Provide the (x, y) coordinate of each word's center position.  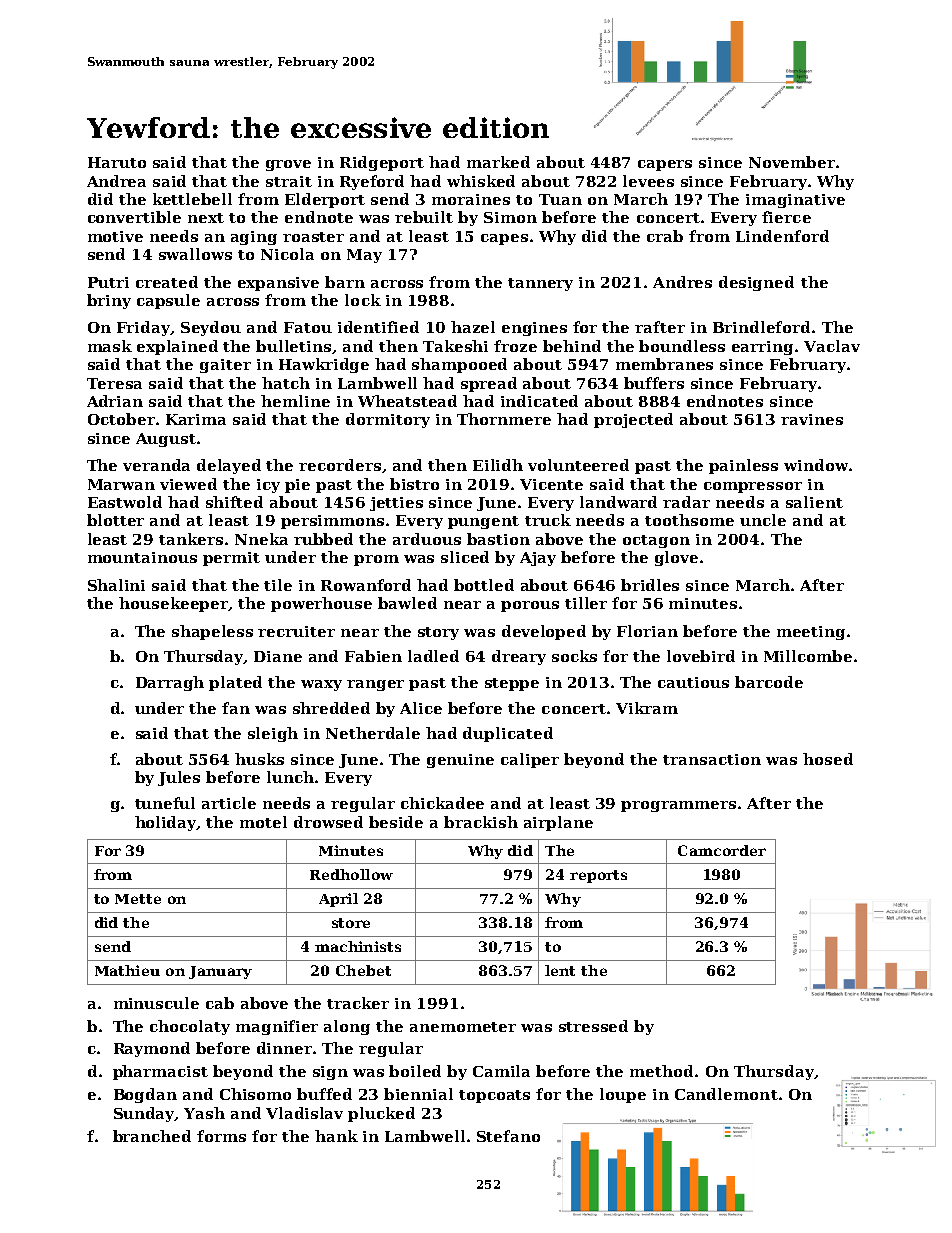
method (661, 1071)
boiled (415, 1071)
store (351, 923)
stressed (593, 1026)
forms (221, 1136)
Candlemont (726, 1094)
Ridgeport (382, 163)
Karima (196, 419)
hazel (473, 327)
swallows (195, 254)
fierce (786, 217)
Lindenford (782, 236)
